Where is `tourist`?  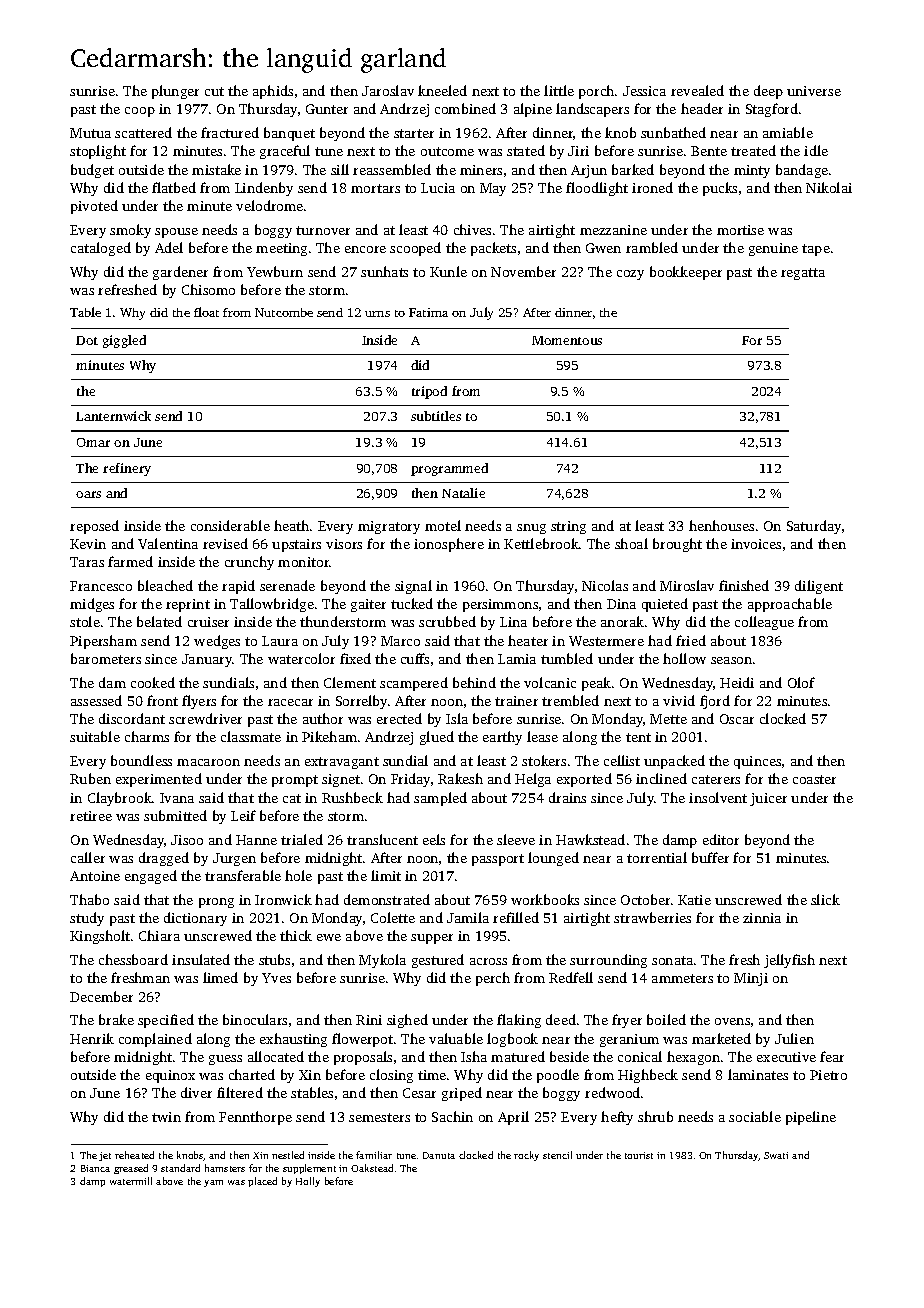
tourist is located at coordinates (639, 1155).
